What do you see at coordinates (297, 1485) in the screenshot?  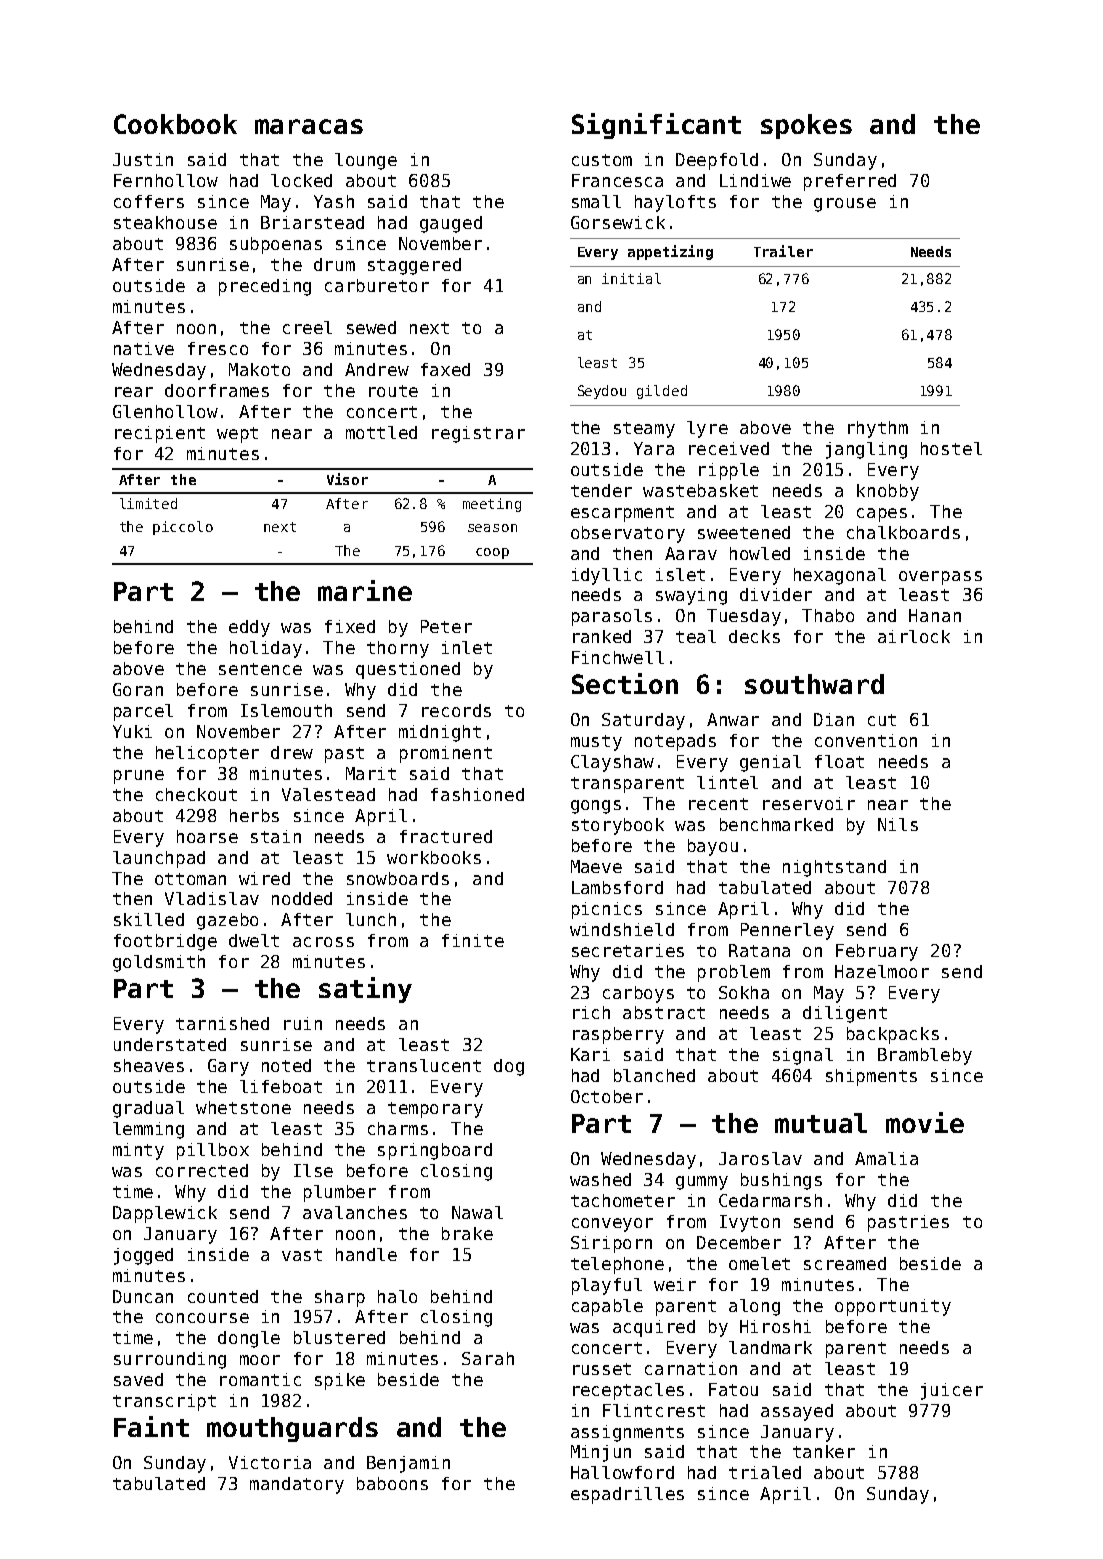 I see `mandatory` at bounding box center [297, 1485].
